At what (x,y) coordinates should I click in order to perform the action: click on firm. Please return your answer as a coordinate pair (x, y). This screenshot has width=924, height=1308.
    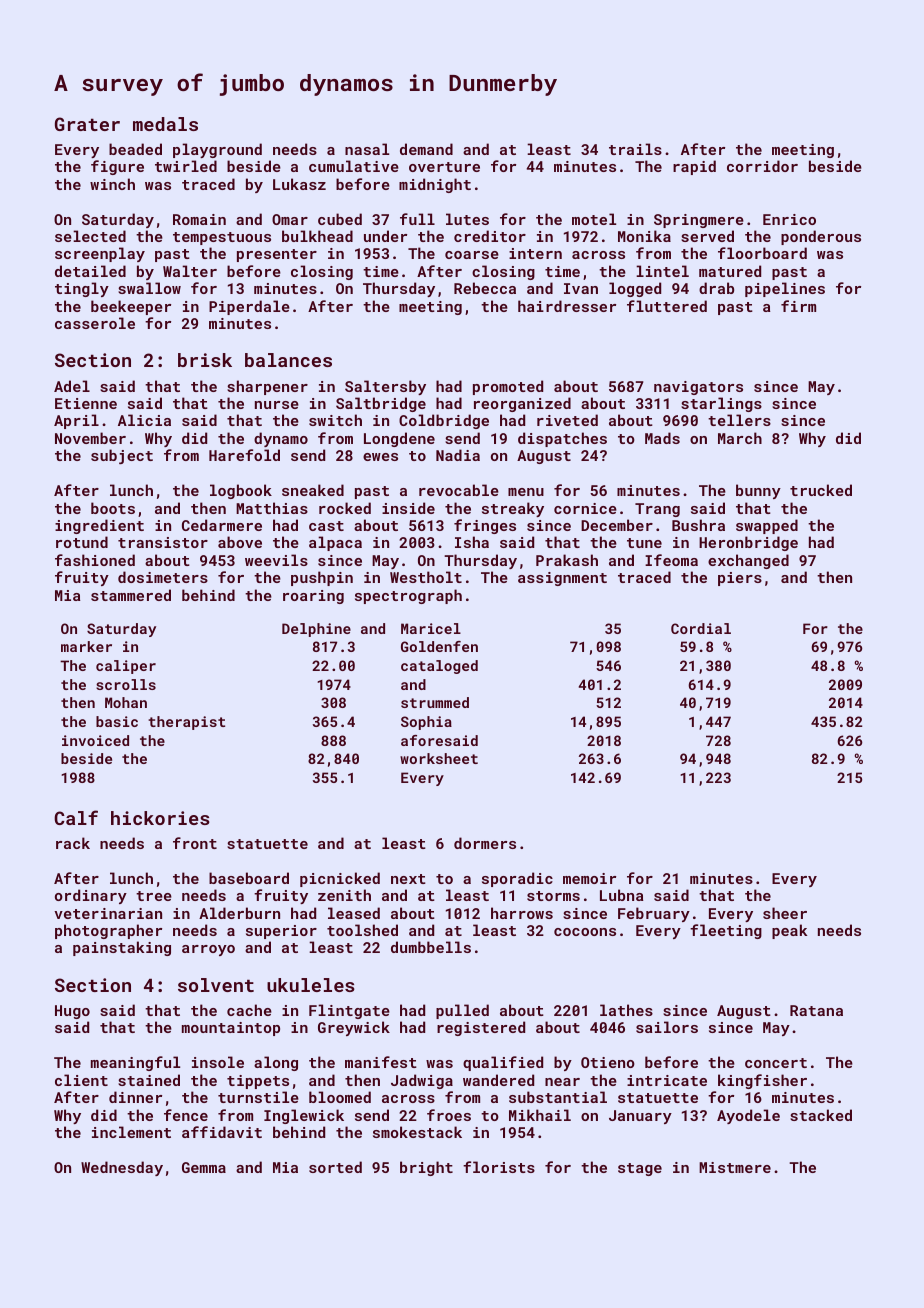
    Looking at the image, I should click on (798, 306).
